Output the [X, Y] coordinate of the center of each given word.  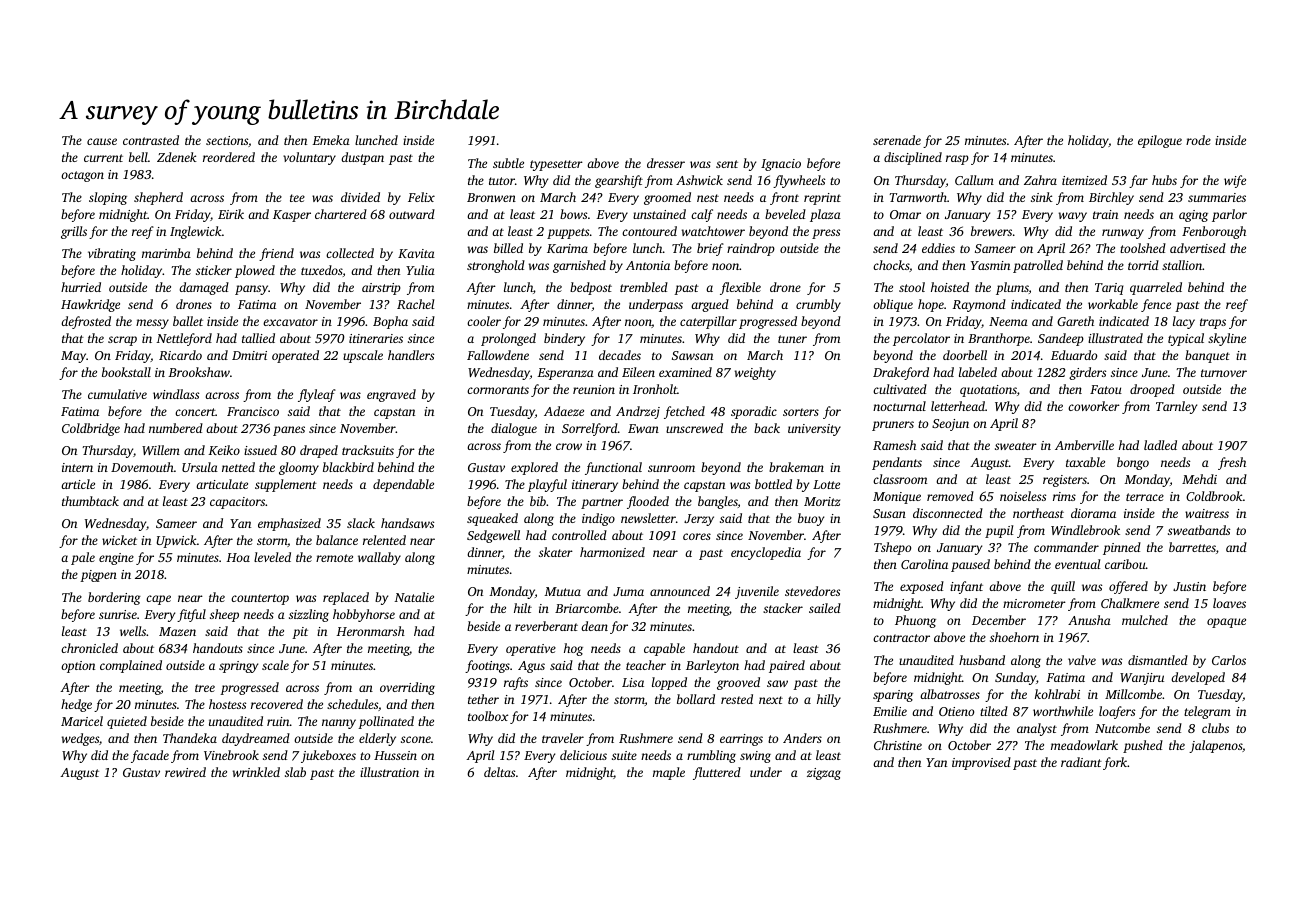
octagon [82, 176]
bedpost [591, 288]
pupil [999, 531]
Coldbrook [1214, 496]
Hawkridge [90, 305]
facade [150, 756]
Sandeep [1061, 339]
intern [77, 467]
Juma [628, 591]
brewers [991, 231]
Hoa [238, 557]
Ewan [643, 428]
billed [508, 248]
